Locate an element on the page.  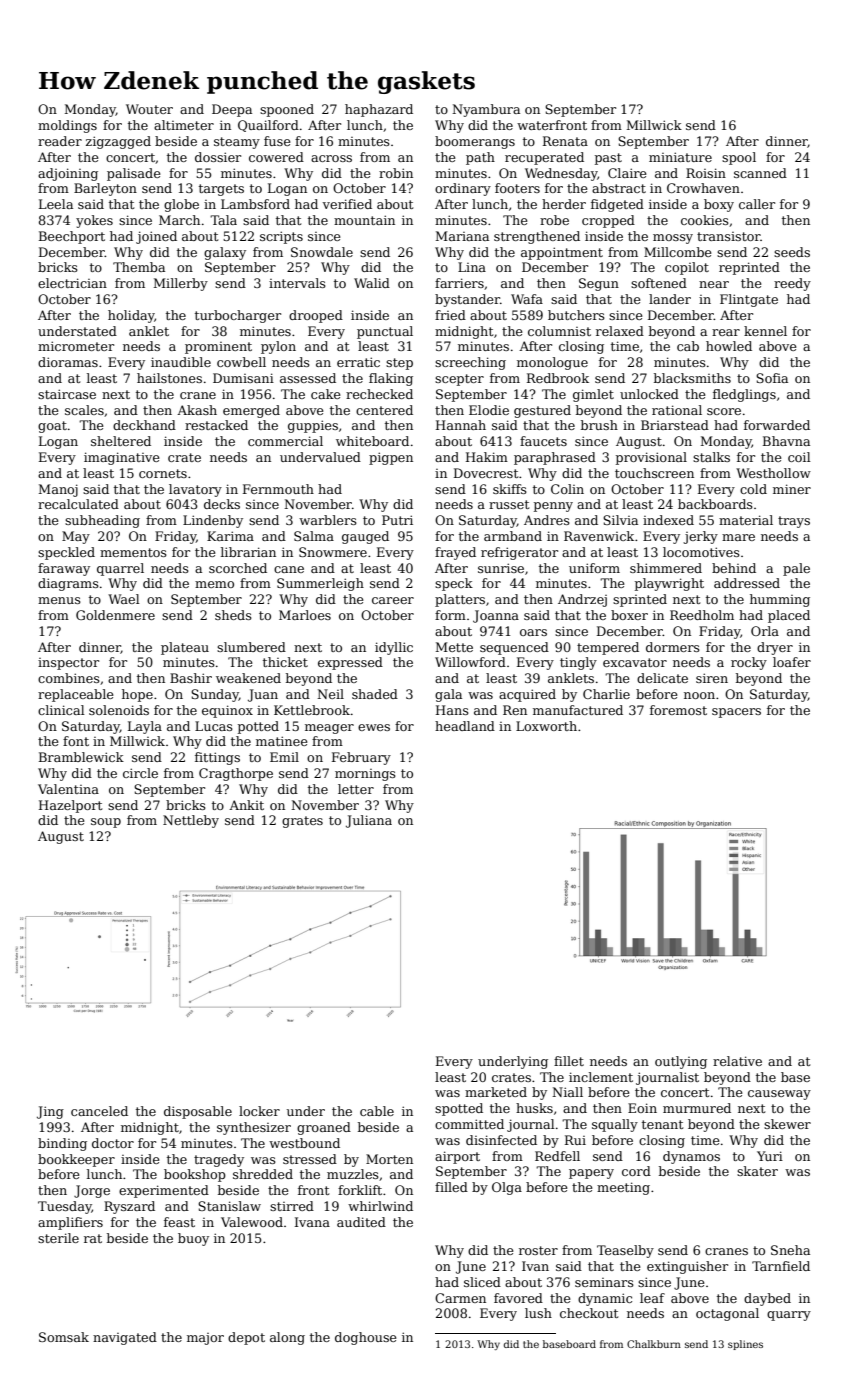
platters is located at coordinates (460, 600).
